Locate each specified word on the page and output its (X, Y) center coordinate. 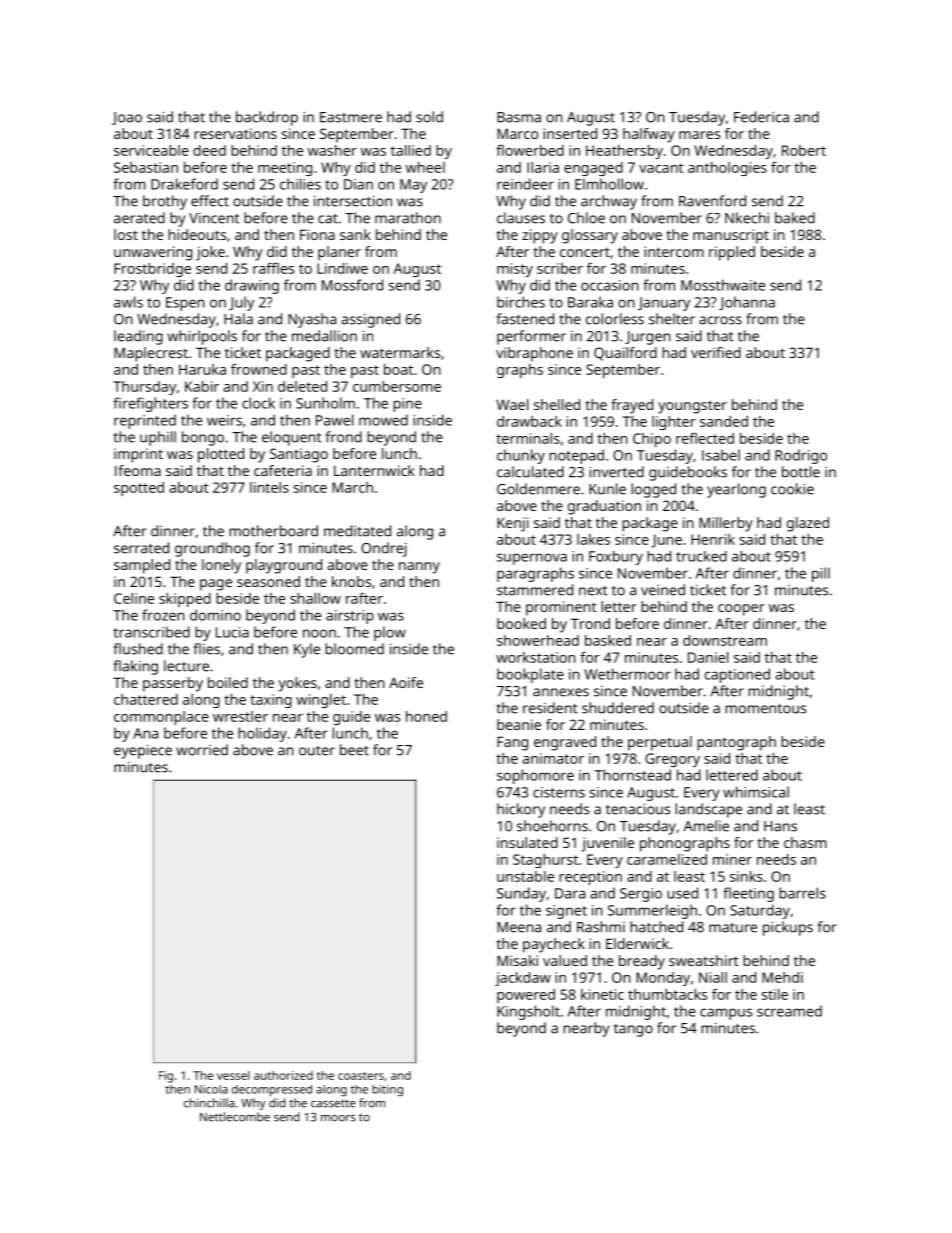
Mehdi (782, 977)
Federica (761, 117)
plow (390, 633)
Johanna (747, 303)
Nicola (211, 1089)
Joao (127, 118)
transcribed (151, 632)
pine (407, 405)
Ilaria (543, 167)
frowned (259, 369)
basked (608, 640)
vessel (233, 1075)
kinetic (602, 994)
